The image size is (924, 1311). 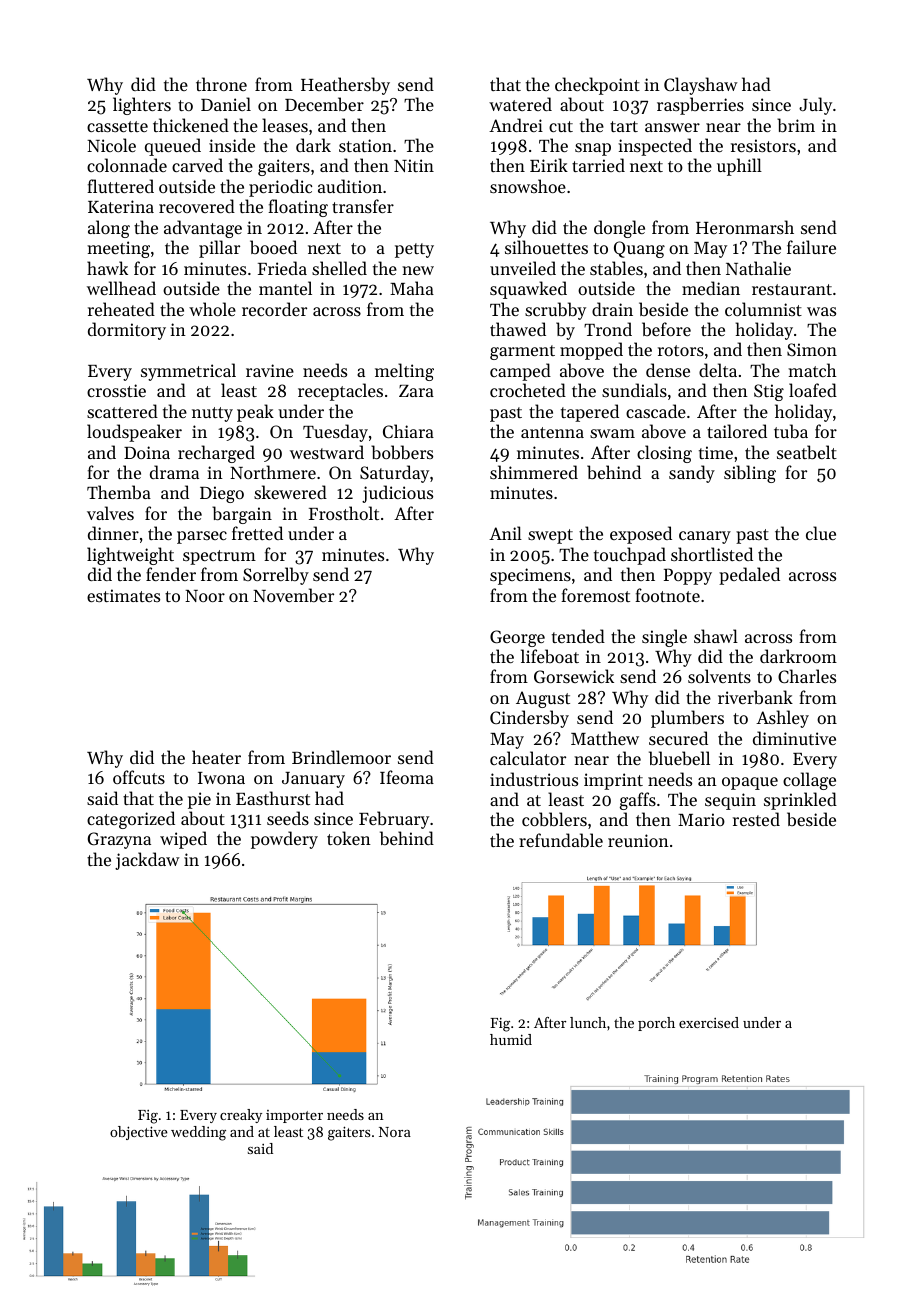 What do you see at coordinates (588, 1022) in the screenshot?
I see `lunch` at bounding box center [588, 1022].
